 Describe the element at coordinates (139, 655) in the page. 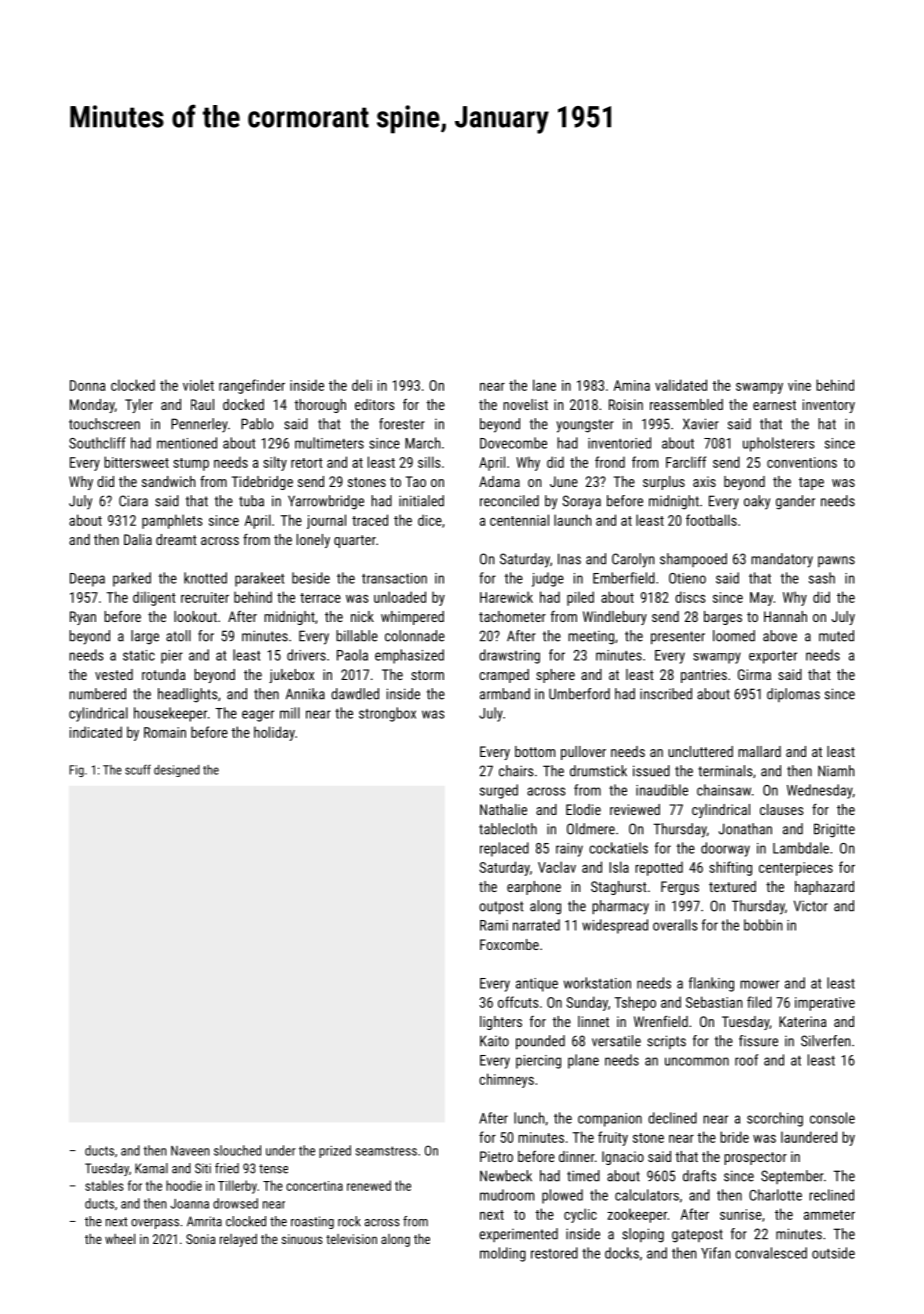

I see `static` at that location.
